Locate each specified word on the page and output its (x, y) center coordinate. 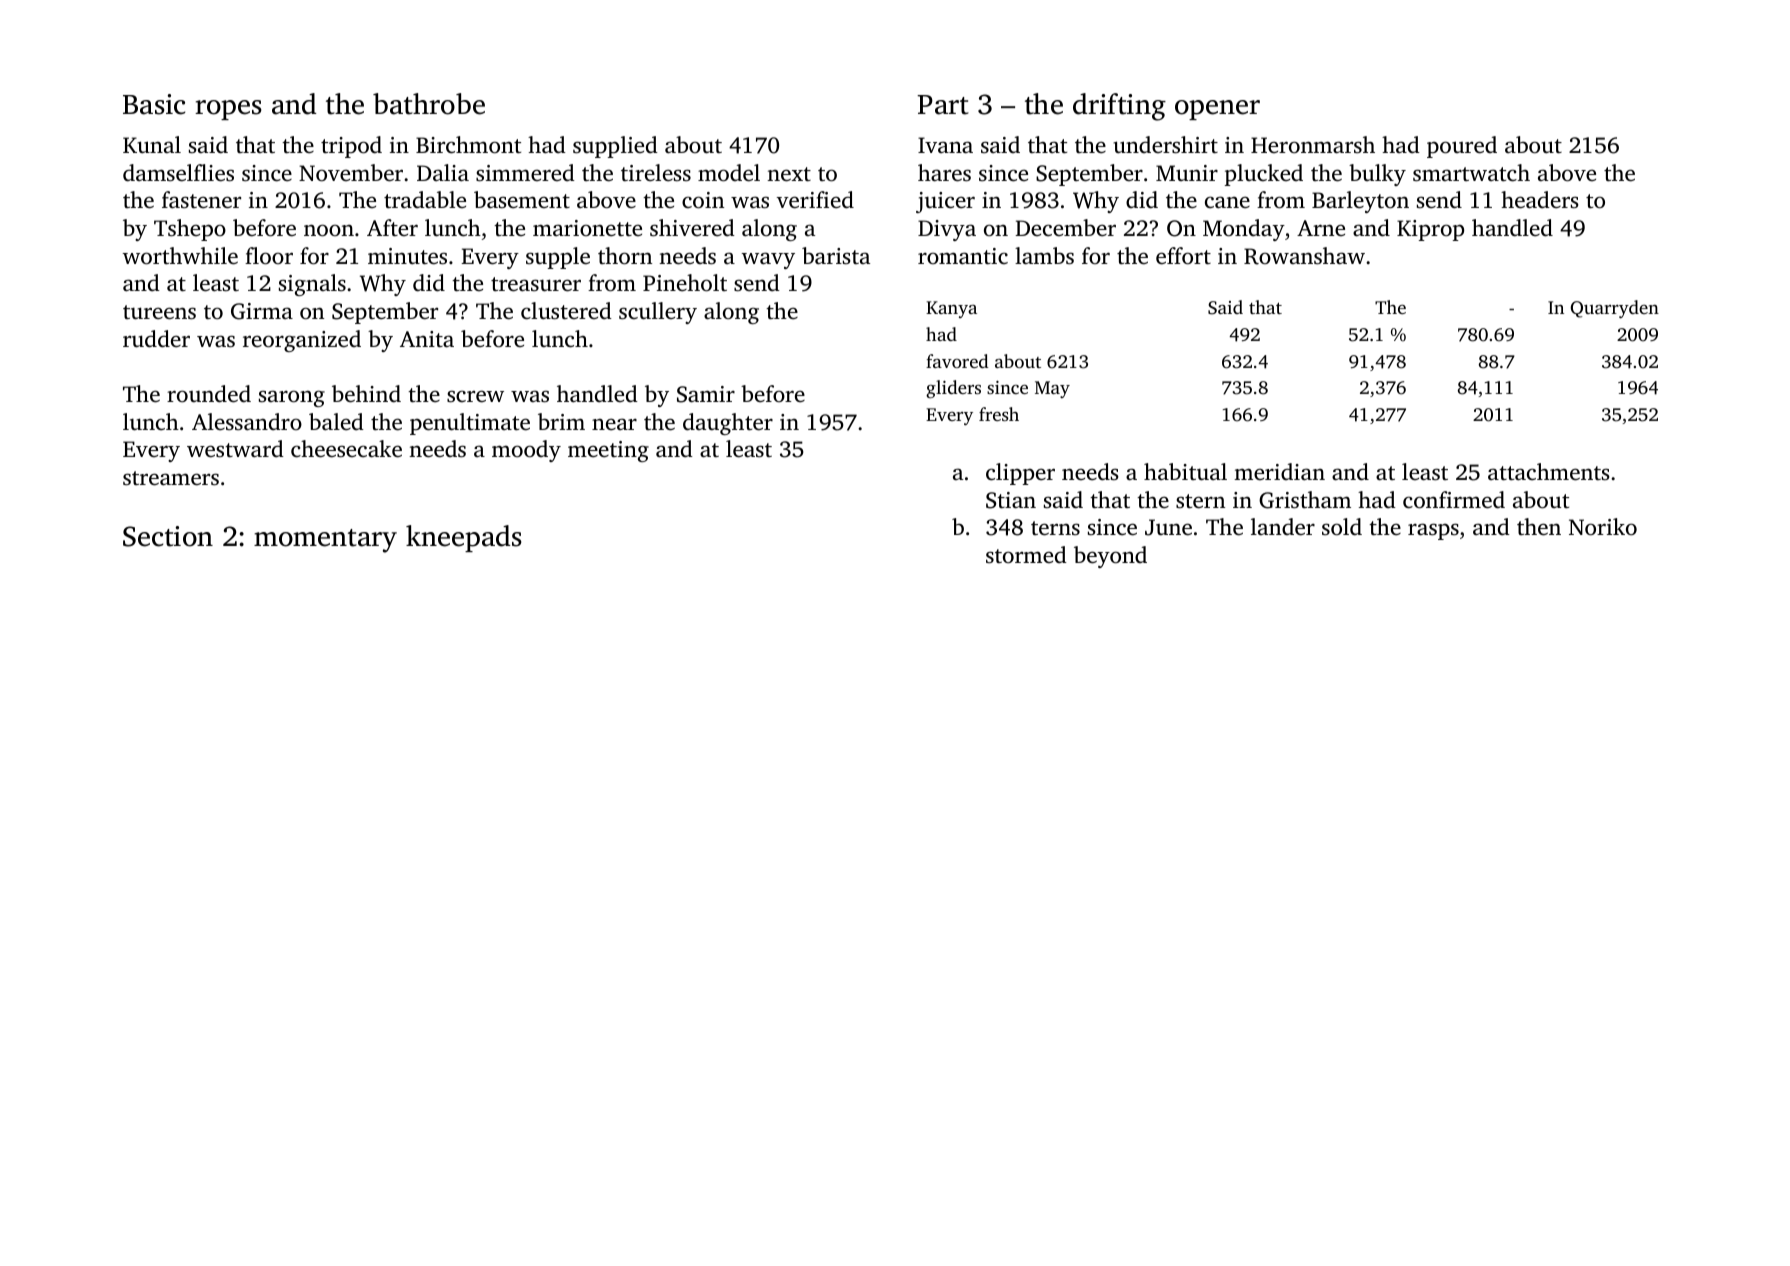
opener (1217, 110)
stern (1200, 501)
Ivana (945, 145)
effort (1183, 256)
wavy (768, 260)
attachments (1549, 472)
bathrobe (429, 104)
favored (957, 361)
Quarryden (1615, 309)
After (392, 227)
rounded (209, 394)
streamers (171, 478)
